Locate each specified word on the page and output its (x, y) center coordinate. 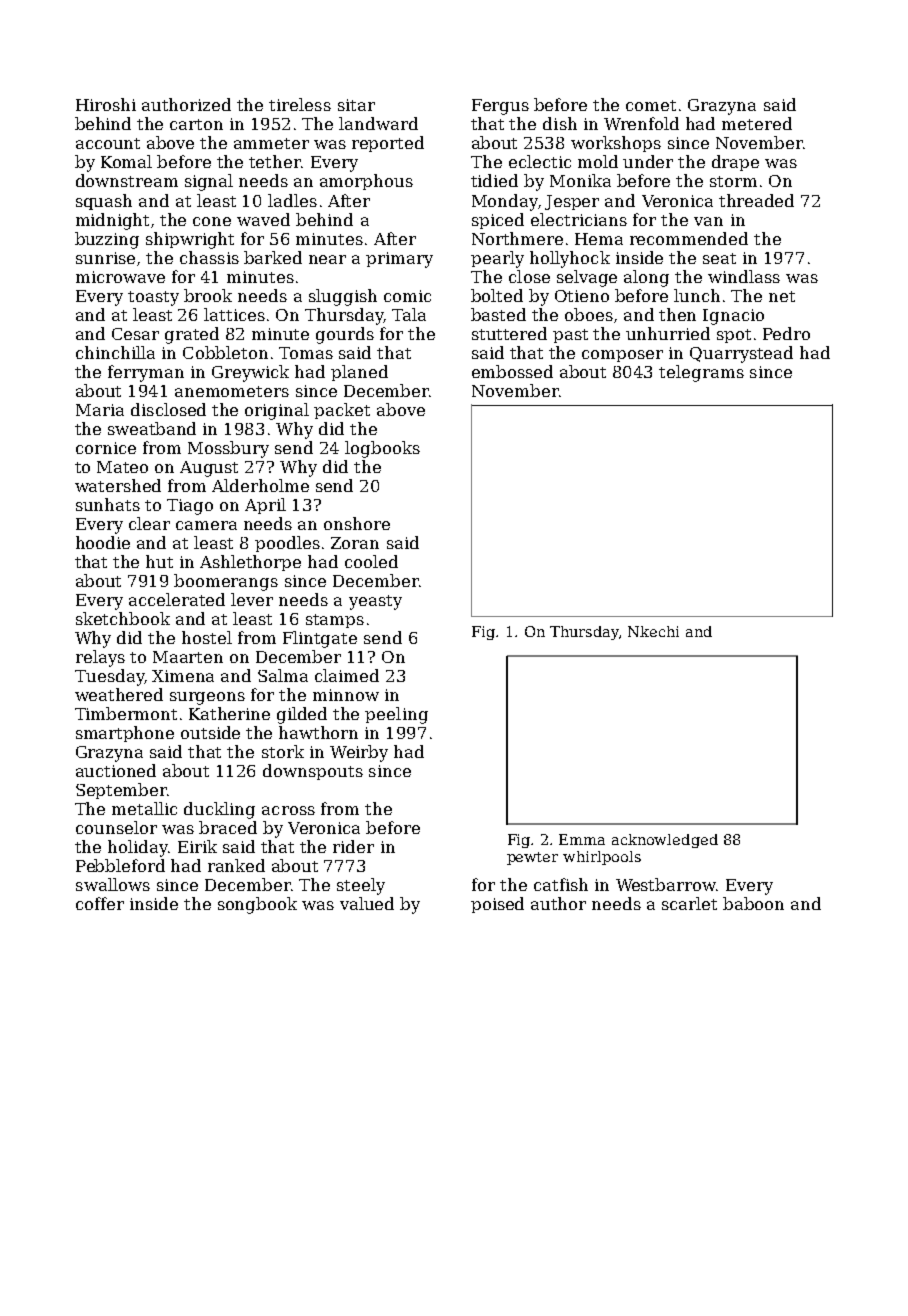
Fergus (500, 107)
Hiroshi (106, 104)
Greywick (250, 373)
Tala (409, 314)
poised (497, 905)
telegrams (701, 373)
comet (651, 105)
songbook (257, 905)
